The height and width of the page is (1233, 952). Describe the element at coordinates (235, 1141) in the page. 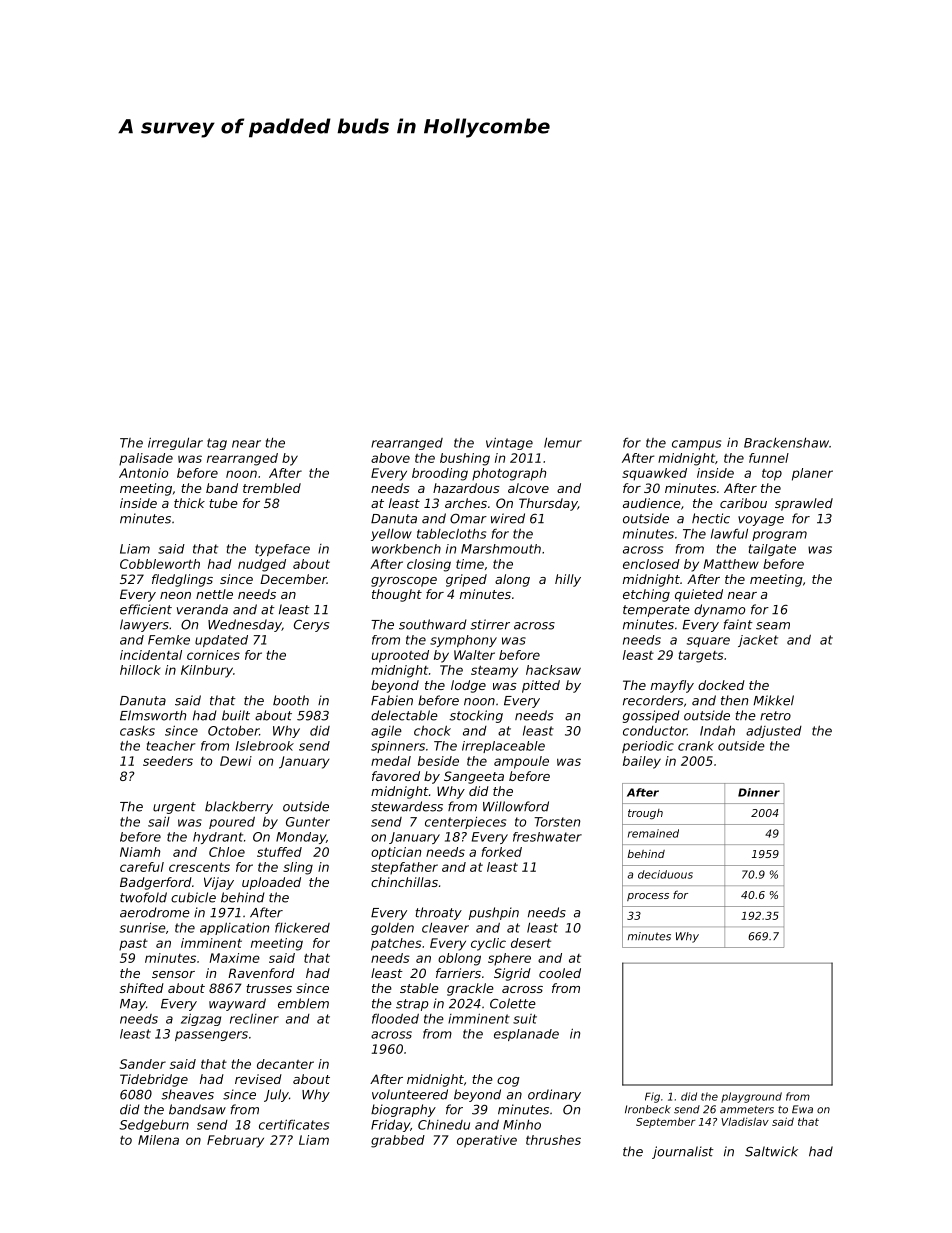

I see `February` at that location.
